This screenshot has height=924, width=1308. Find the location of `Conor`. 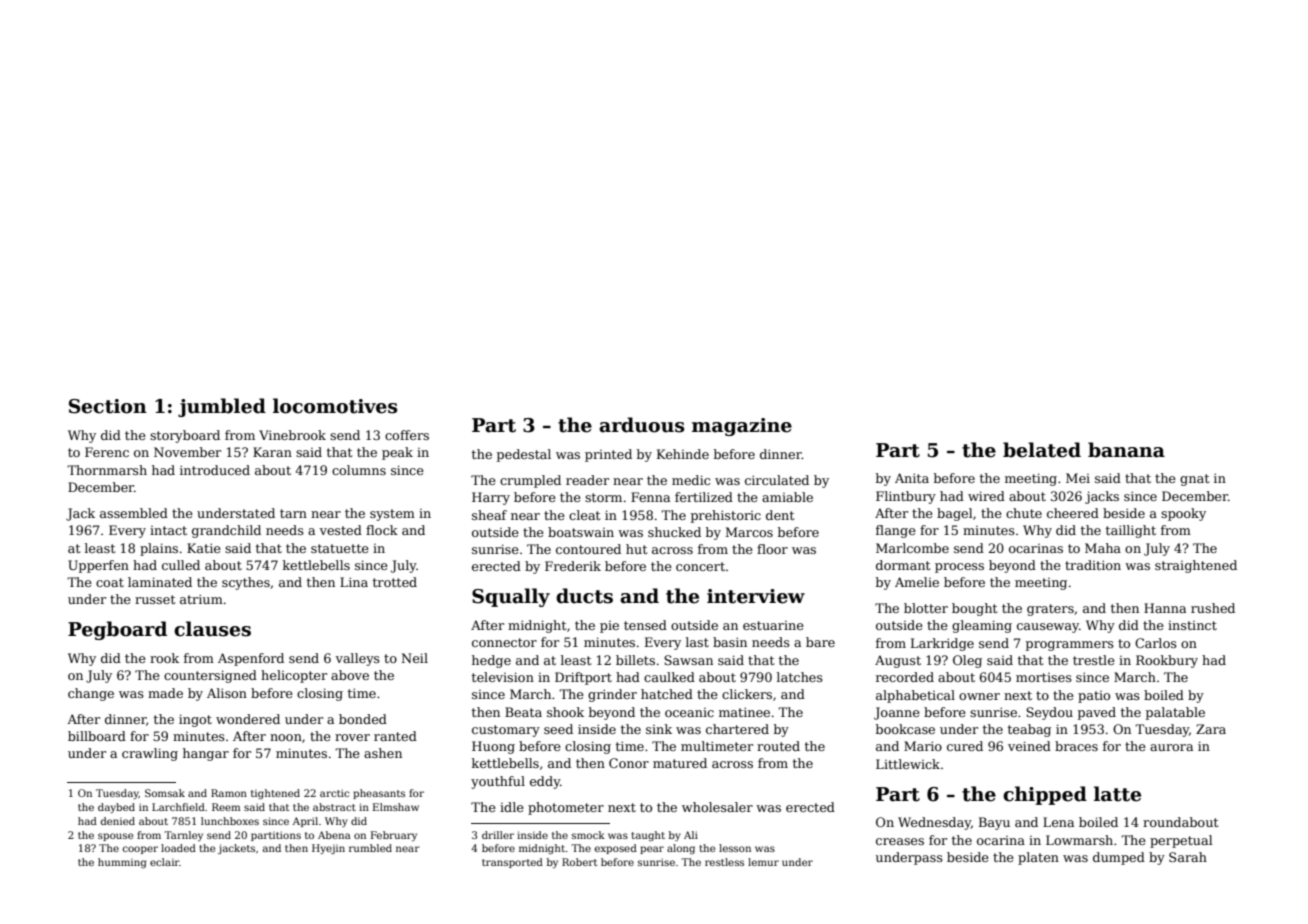

Conor is located at coordinates (629, 763).
